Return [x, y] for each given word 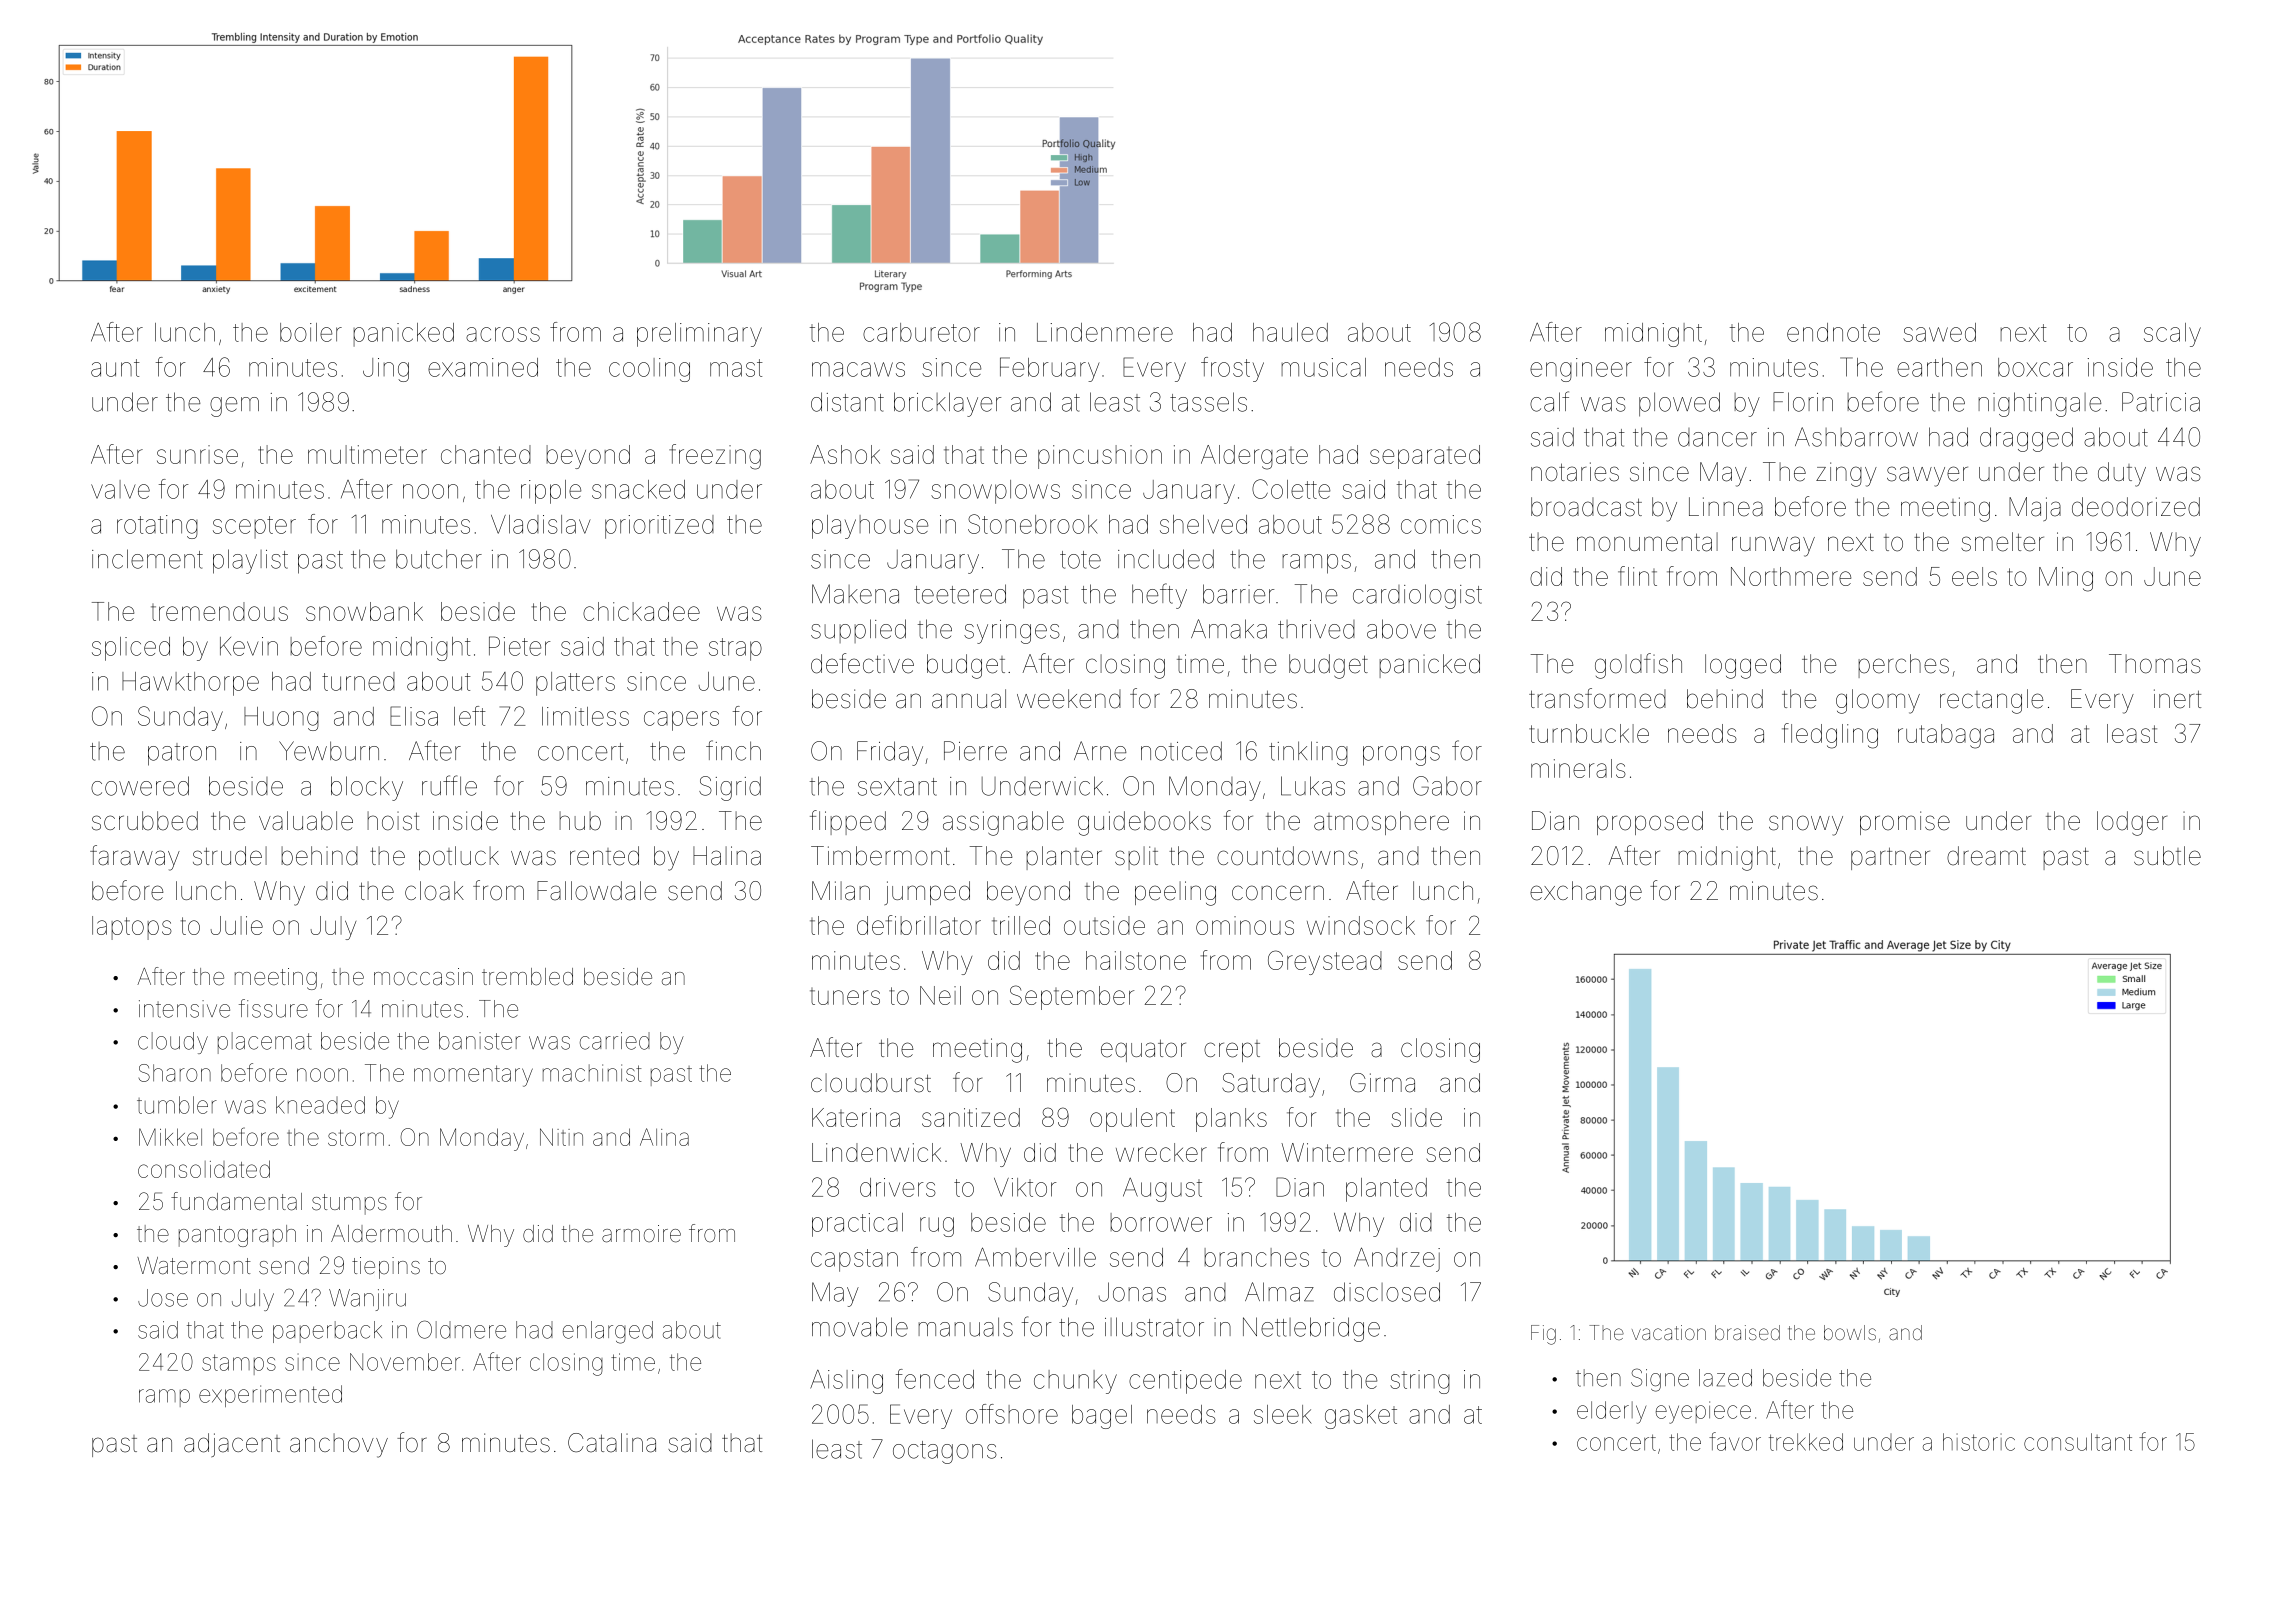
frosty [1232, 369]
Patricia [2161, 402]
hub [580, 821]
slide [1416, 1117]
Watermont [194, 1266]
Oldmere [461, 1329]
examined [483, 367]
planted [1386, 1190]
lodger [2132, 823]
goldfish [1638, 666]
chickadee [641, 611]
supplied [858, 631]
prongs [1401, 756]
